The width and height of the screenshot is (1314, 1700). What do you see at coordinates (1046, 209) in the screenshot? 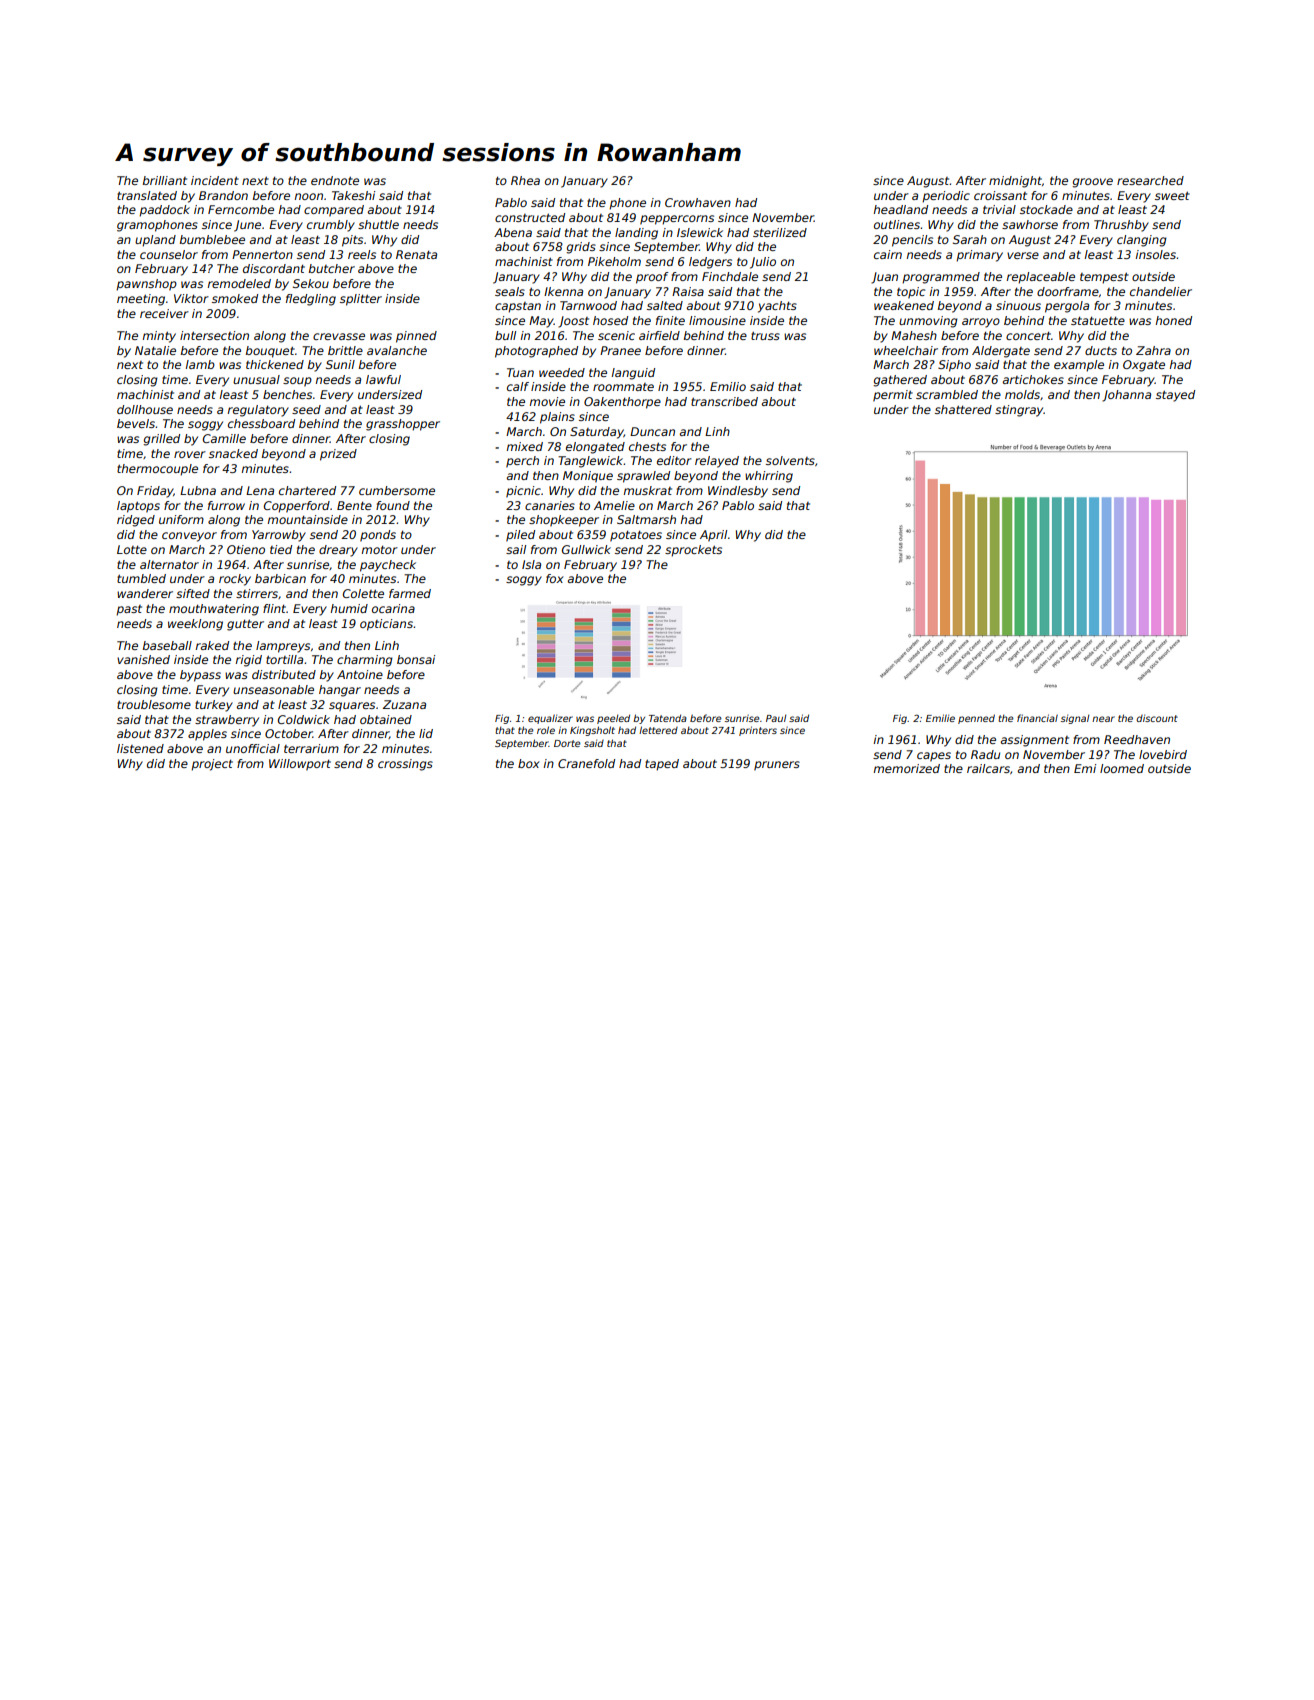
I see `stockade` at bounding box center [1046, 209].
